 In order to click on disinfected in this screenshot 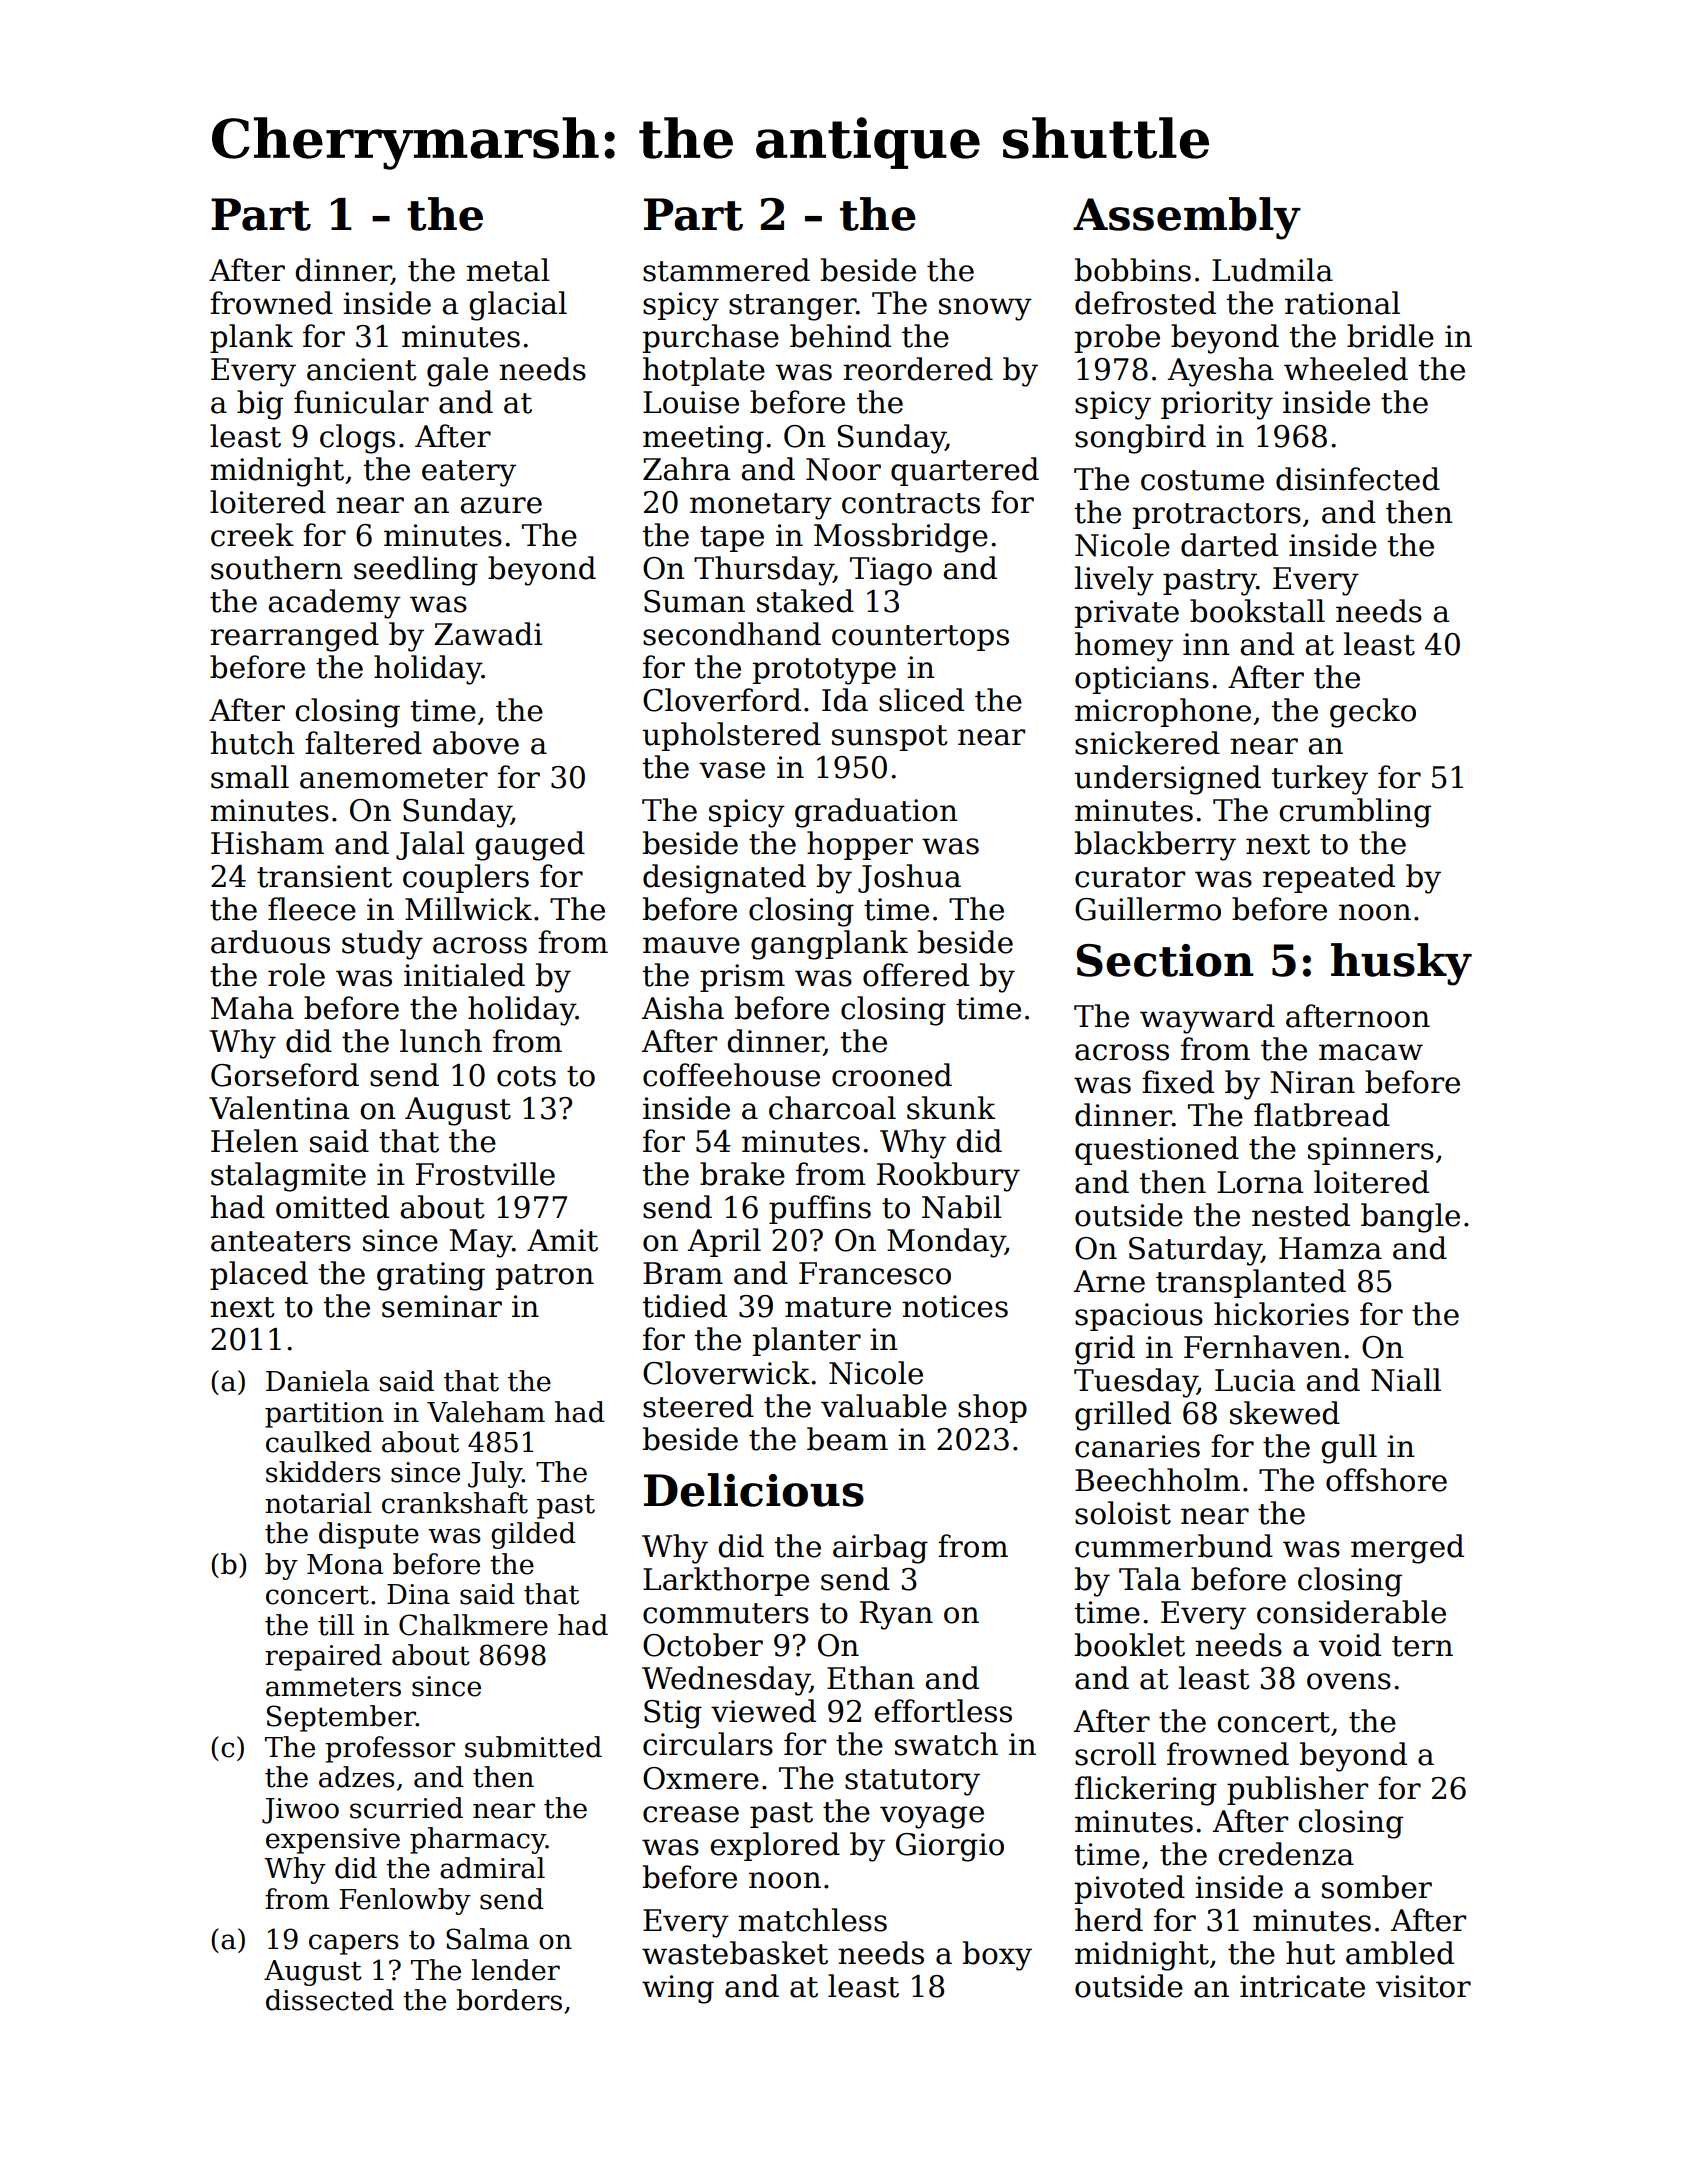, I will do `click(1358, 479)`.
